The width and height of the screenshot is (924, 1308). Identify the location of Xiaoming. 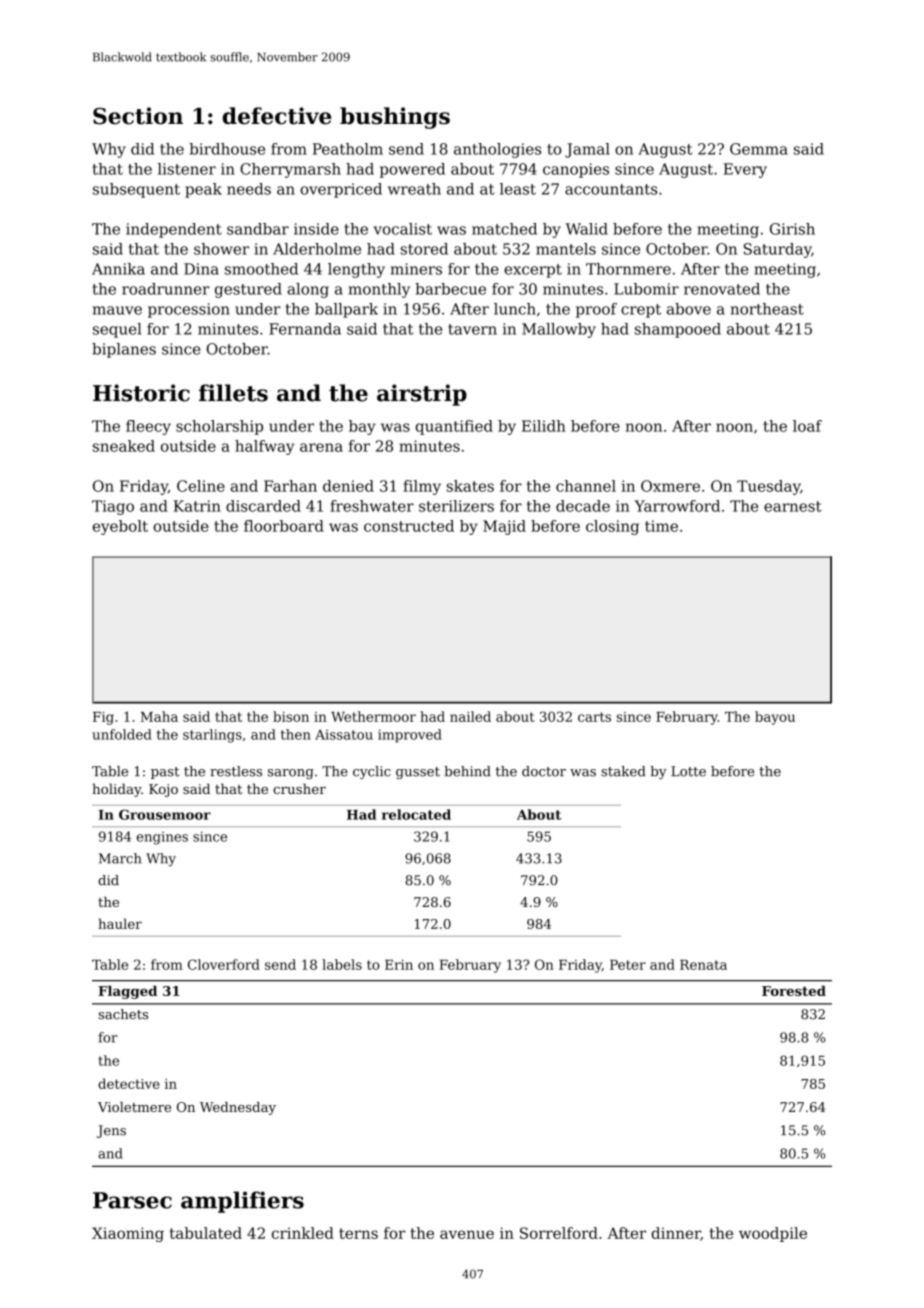
(128, 1234).
